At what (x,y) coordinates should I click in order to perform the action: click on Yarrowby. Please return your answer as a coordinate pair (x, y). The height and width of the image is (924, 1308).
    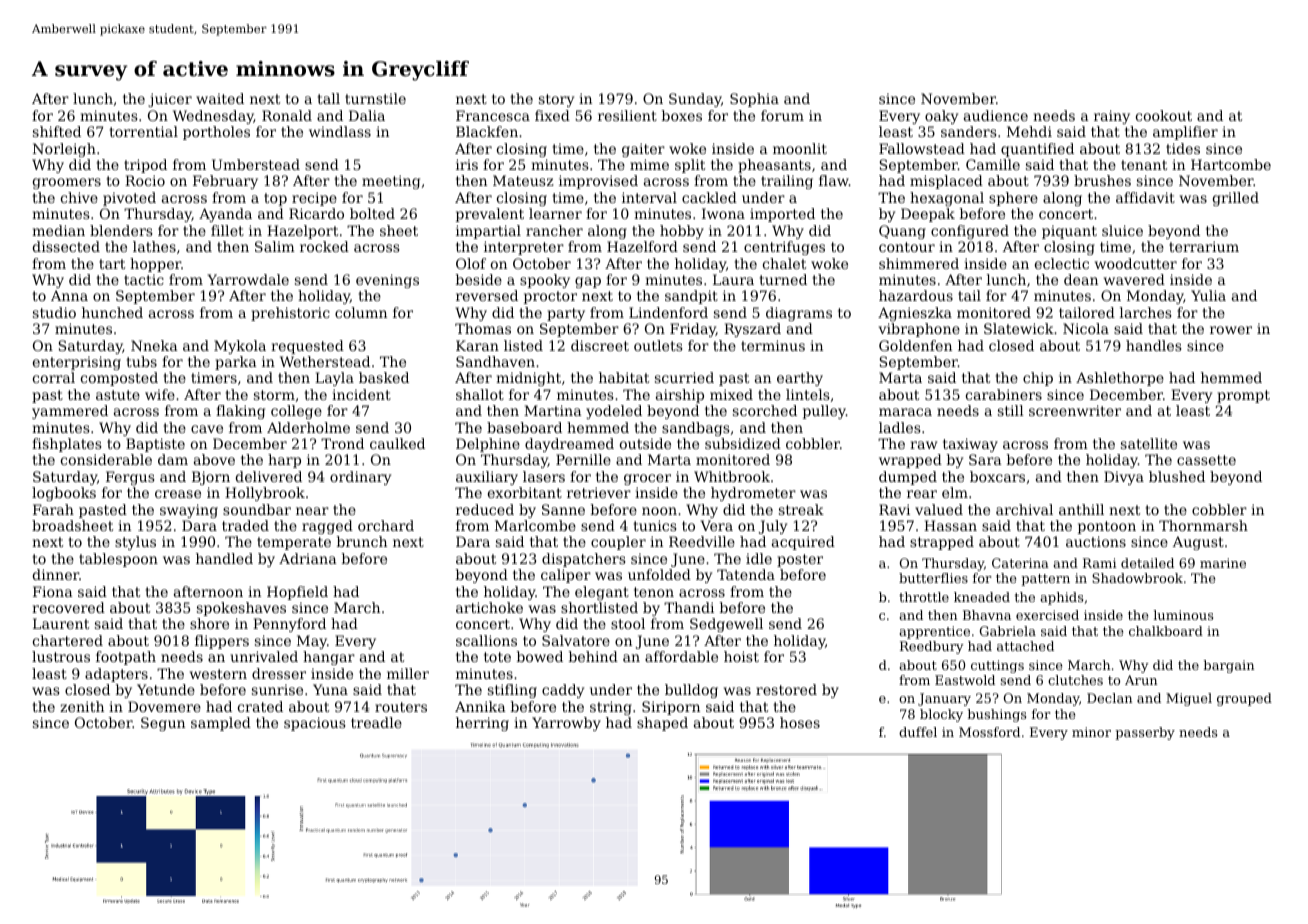
    Looking at the image, I should click on (566, 724).
